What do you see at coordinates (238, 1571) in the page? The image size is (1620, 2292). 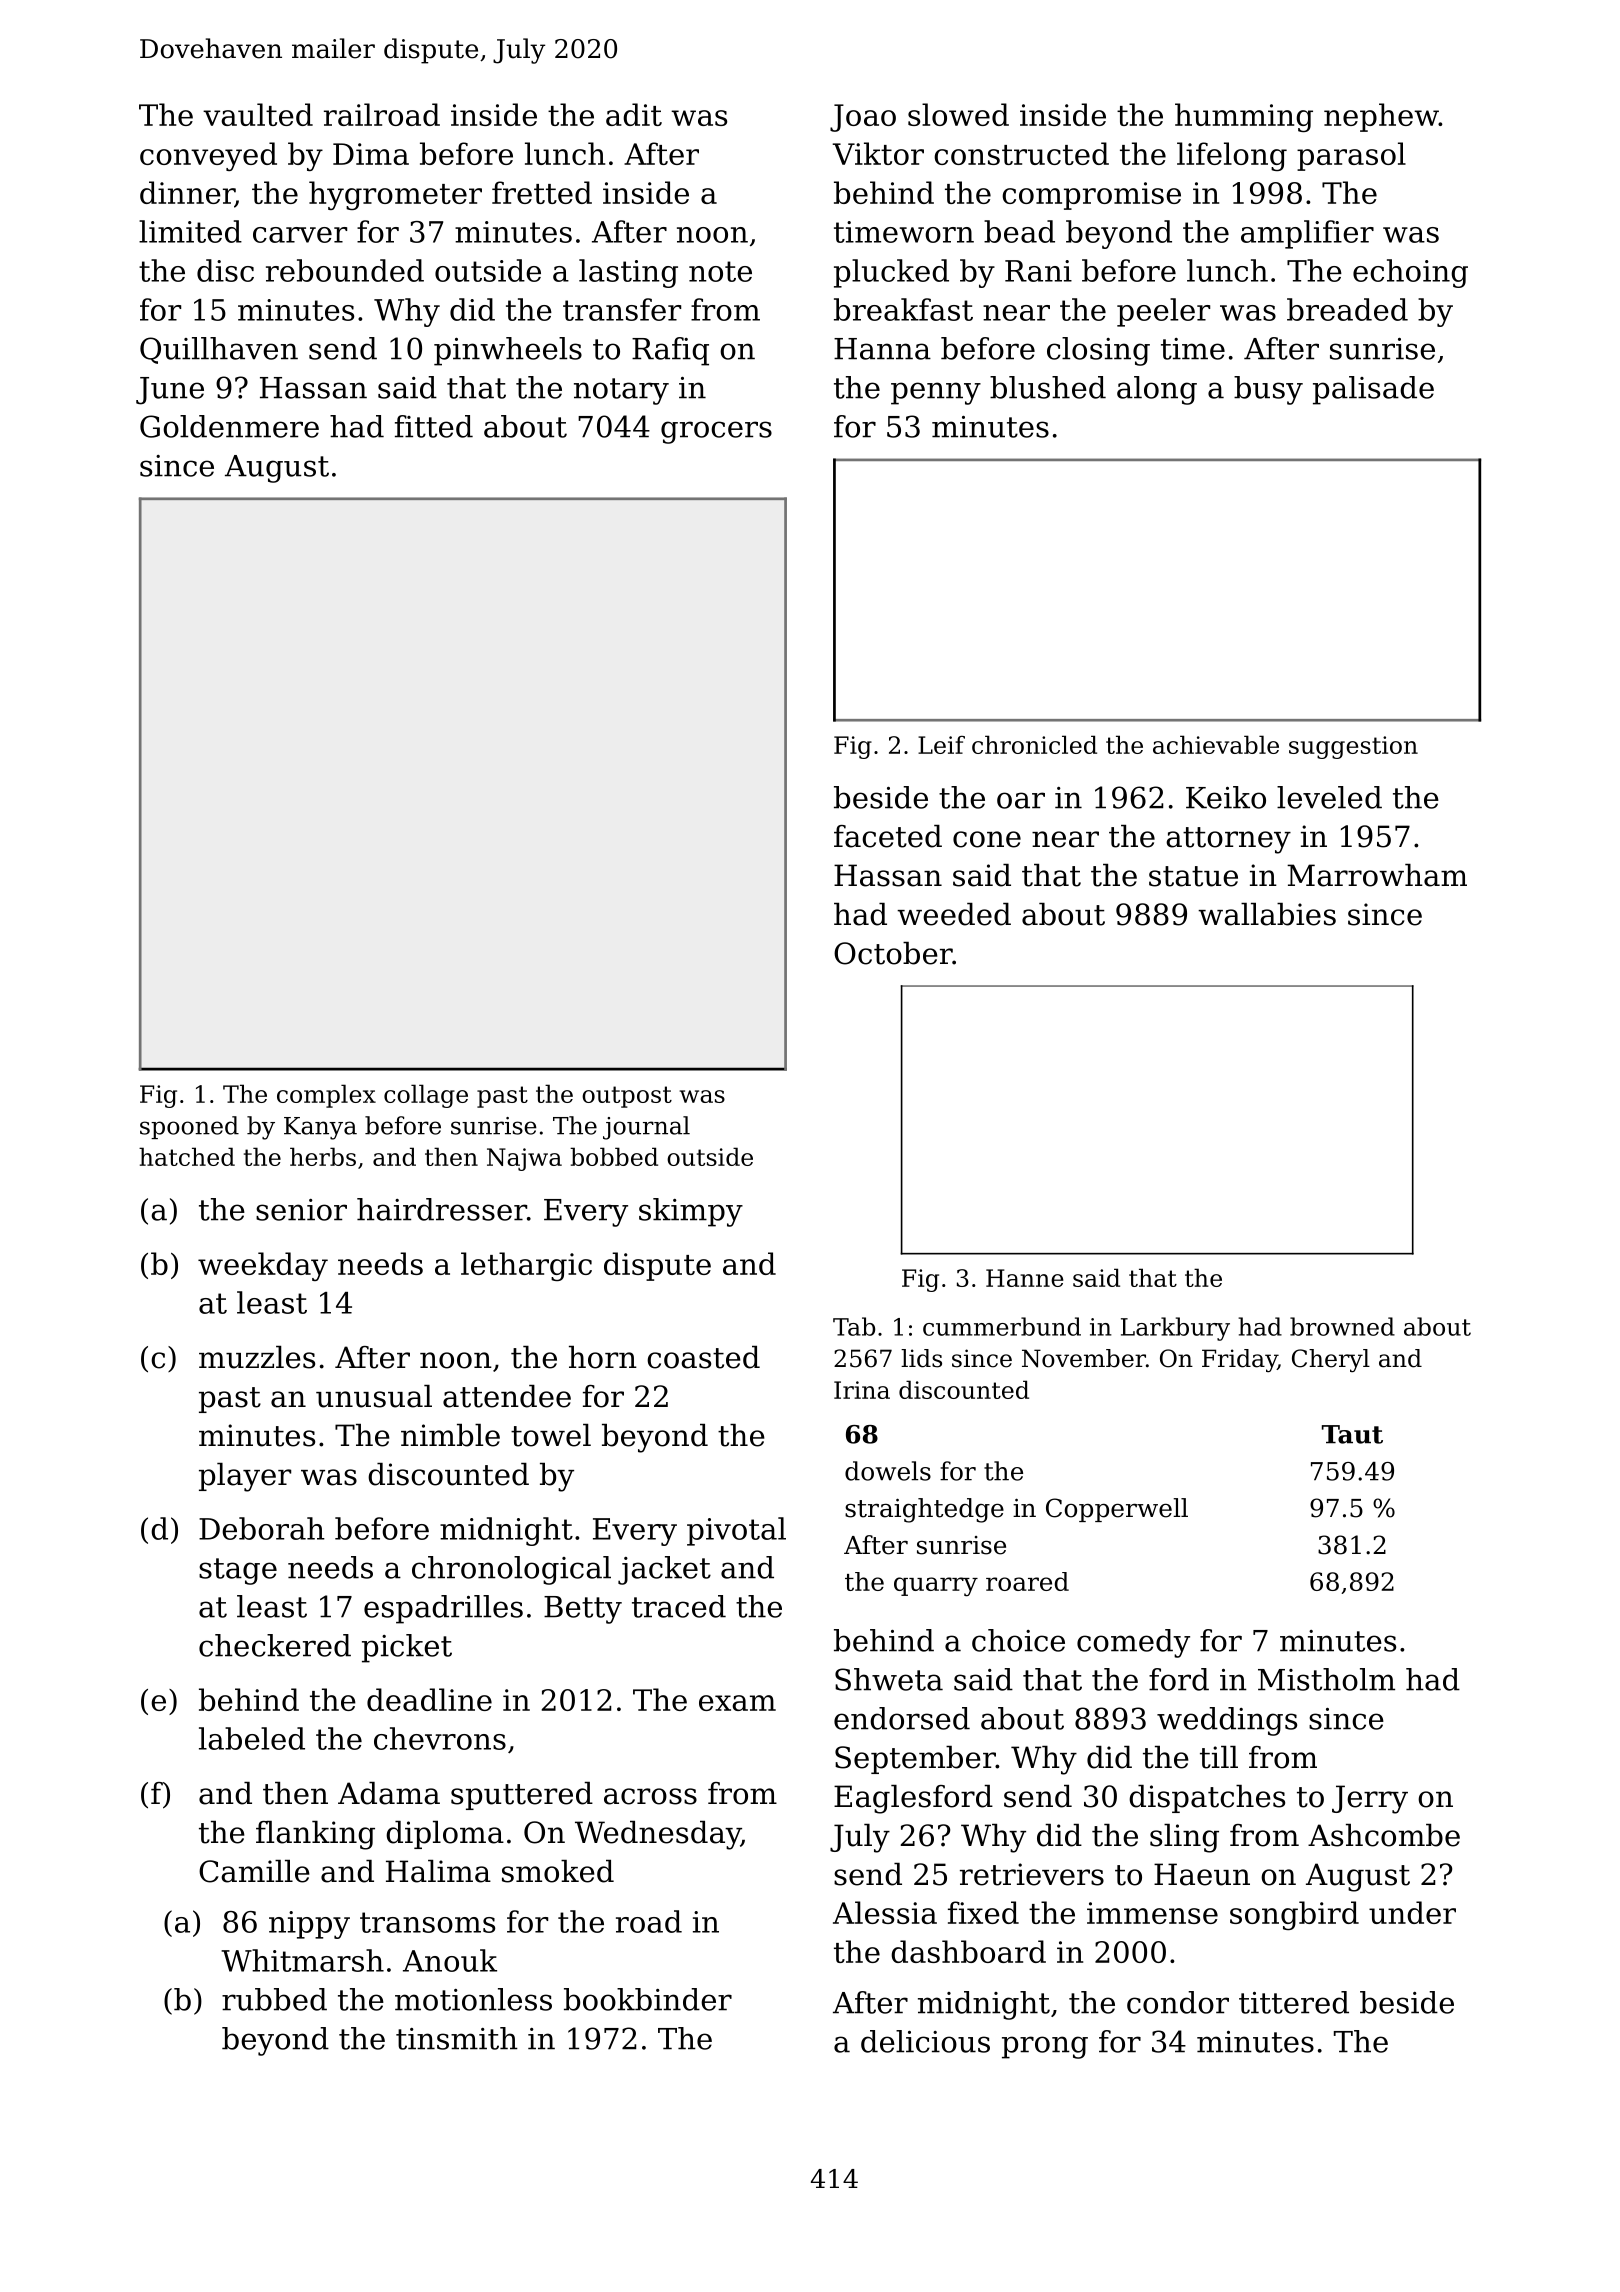 I see `stage` at bounding box center [238, 1571].
